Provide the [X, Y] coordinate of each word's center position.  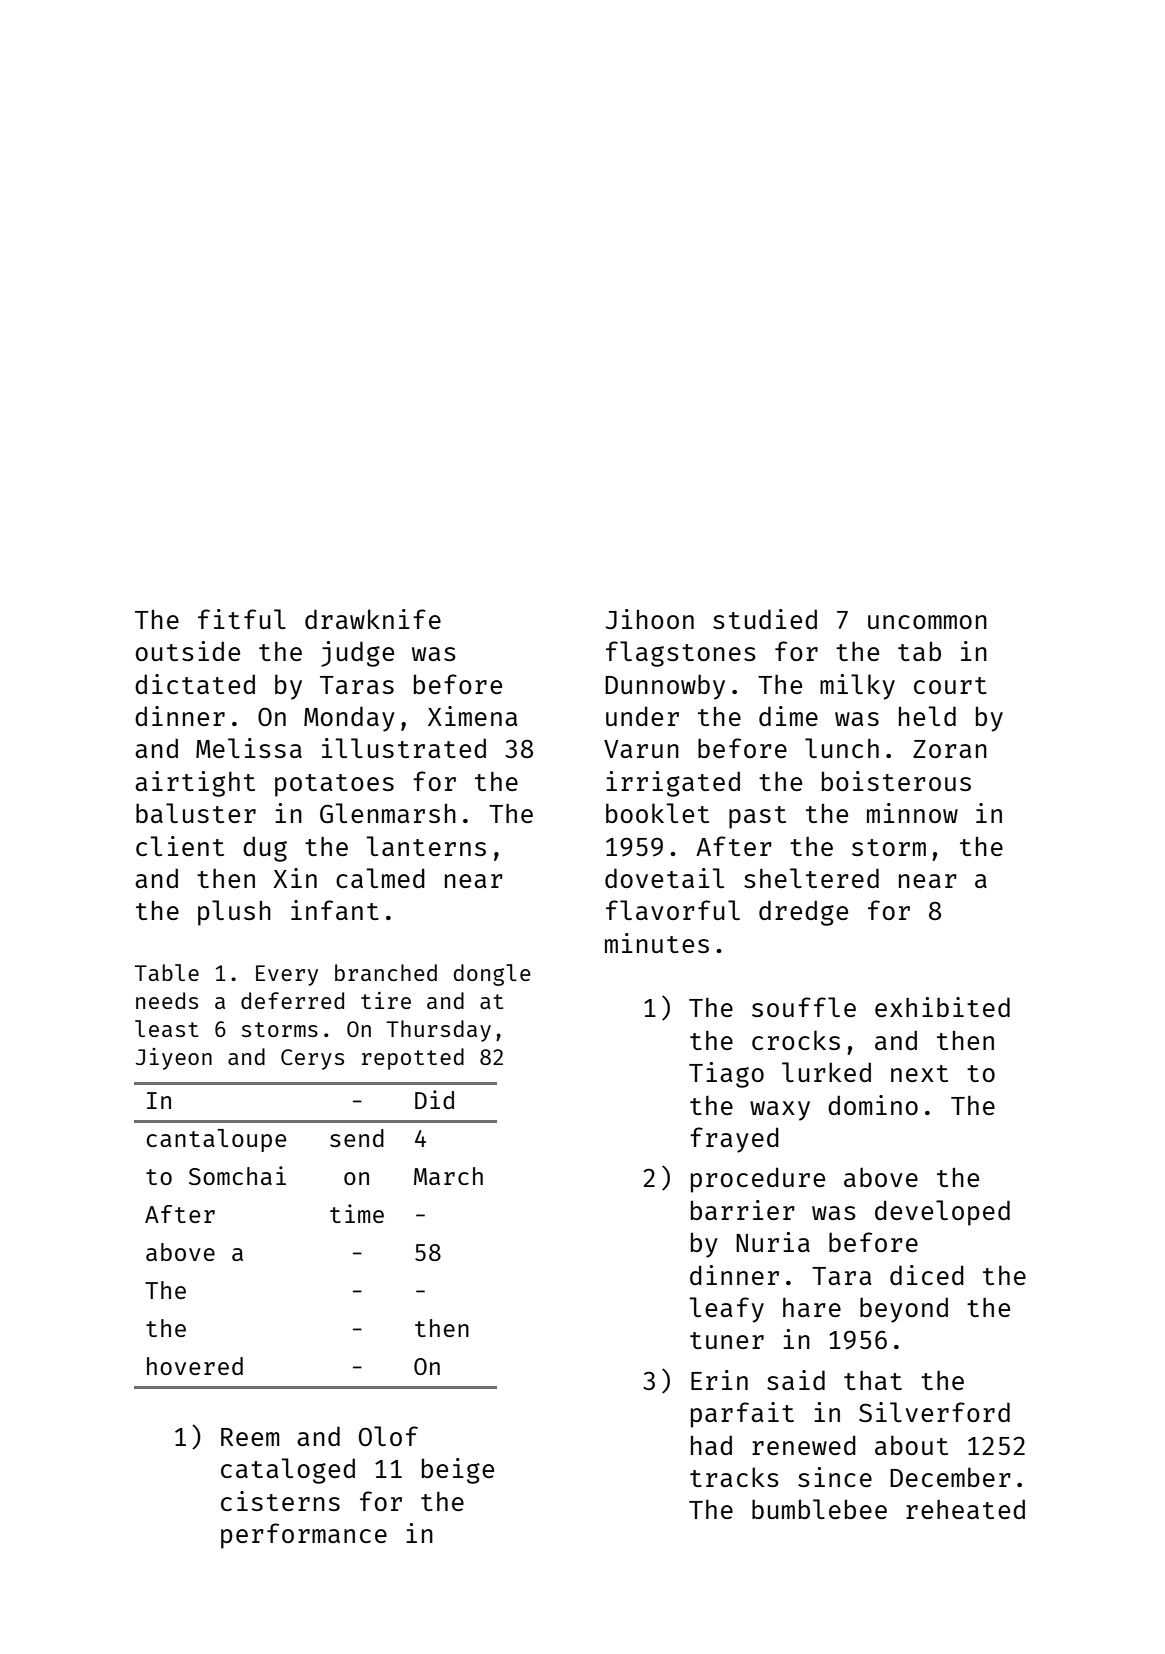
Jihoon [649, 619]
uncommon [927, 622]
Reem [250, 1437]
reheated [965, 1509]
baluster [196, 813]
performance [304, 1536]
